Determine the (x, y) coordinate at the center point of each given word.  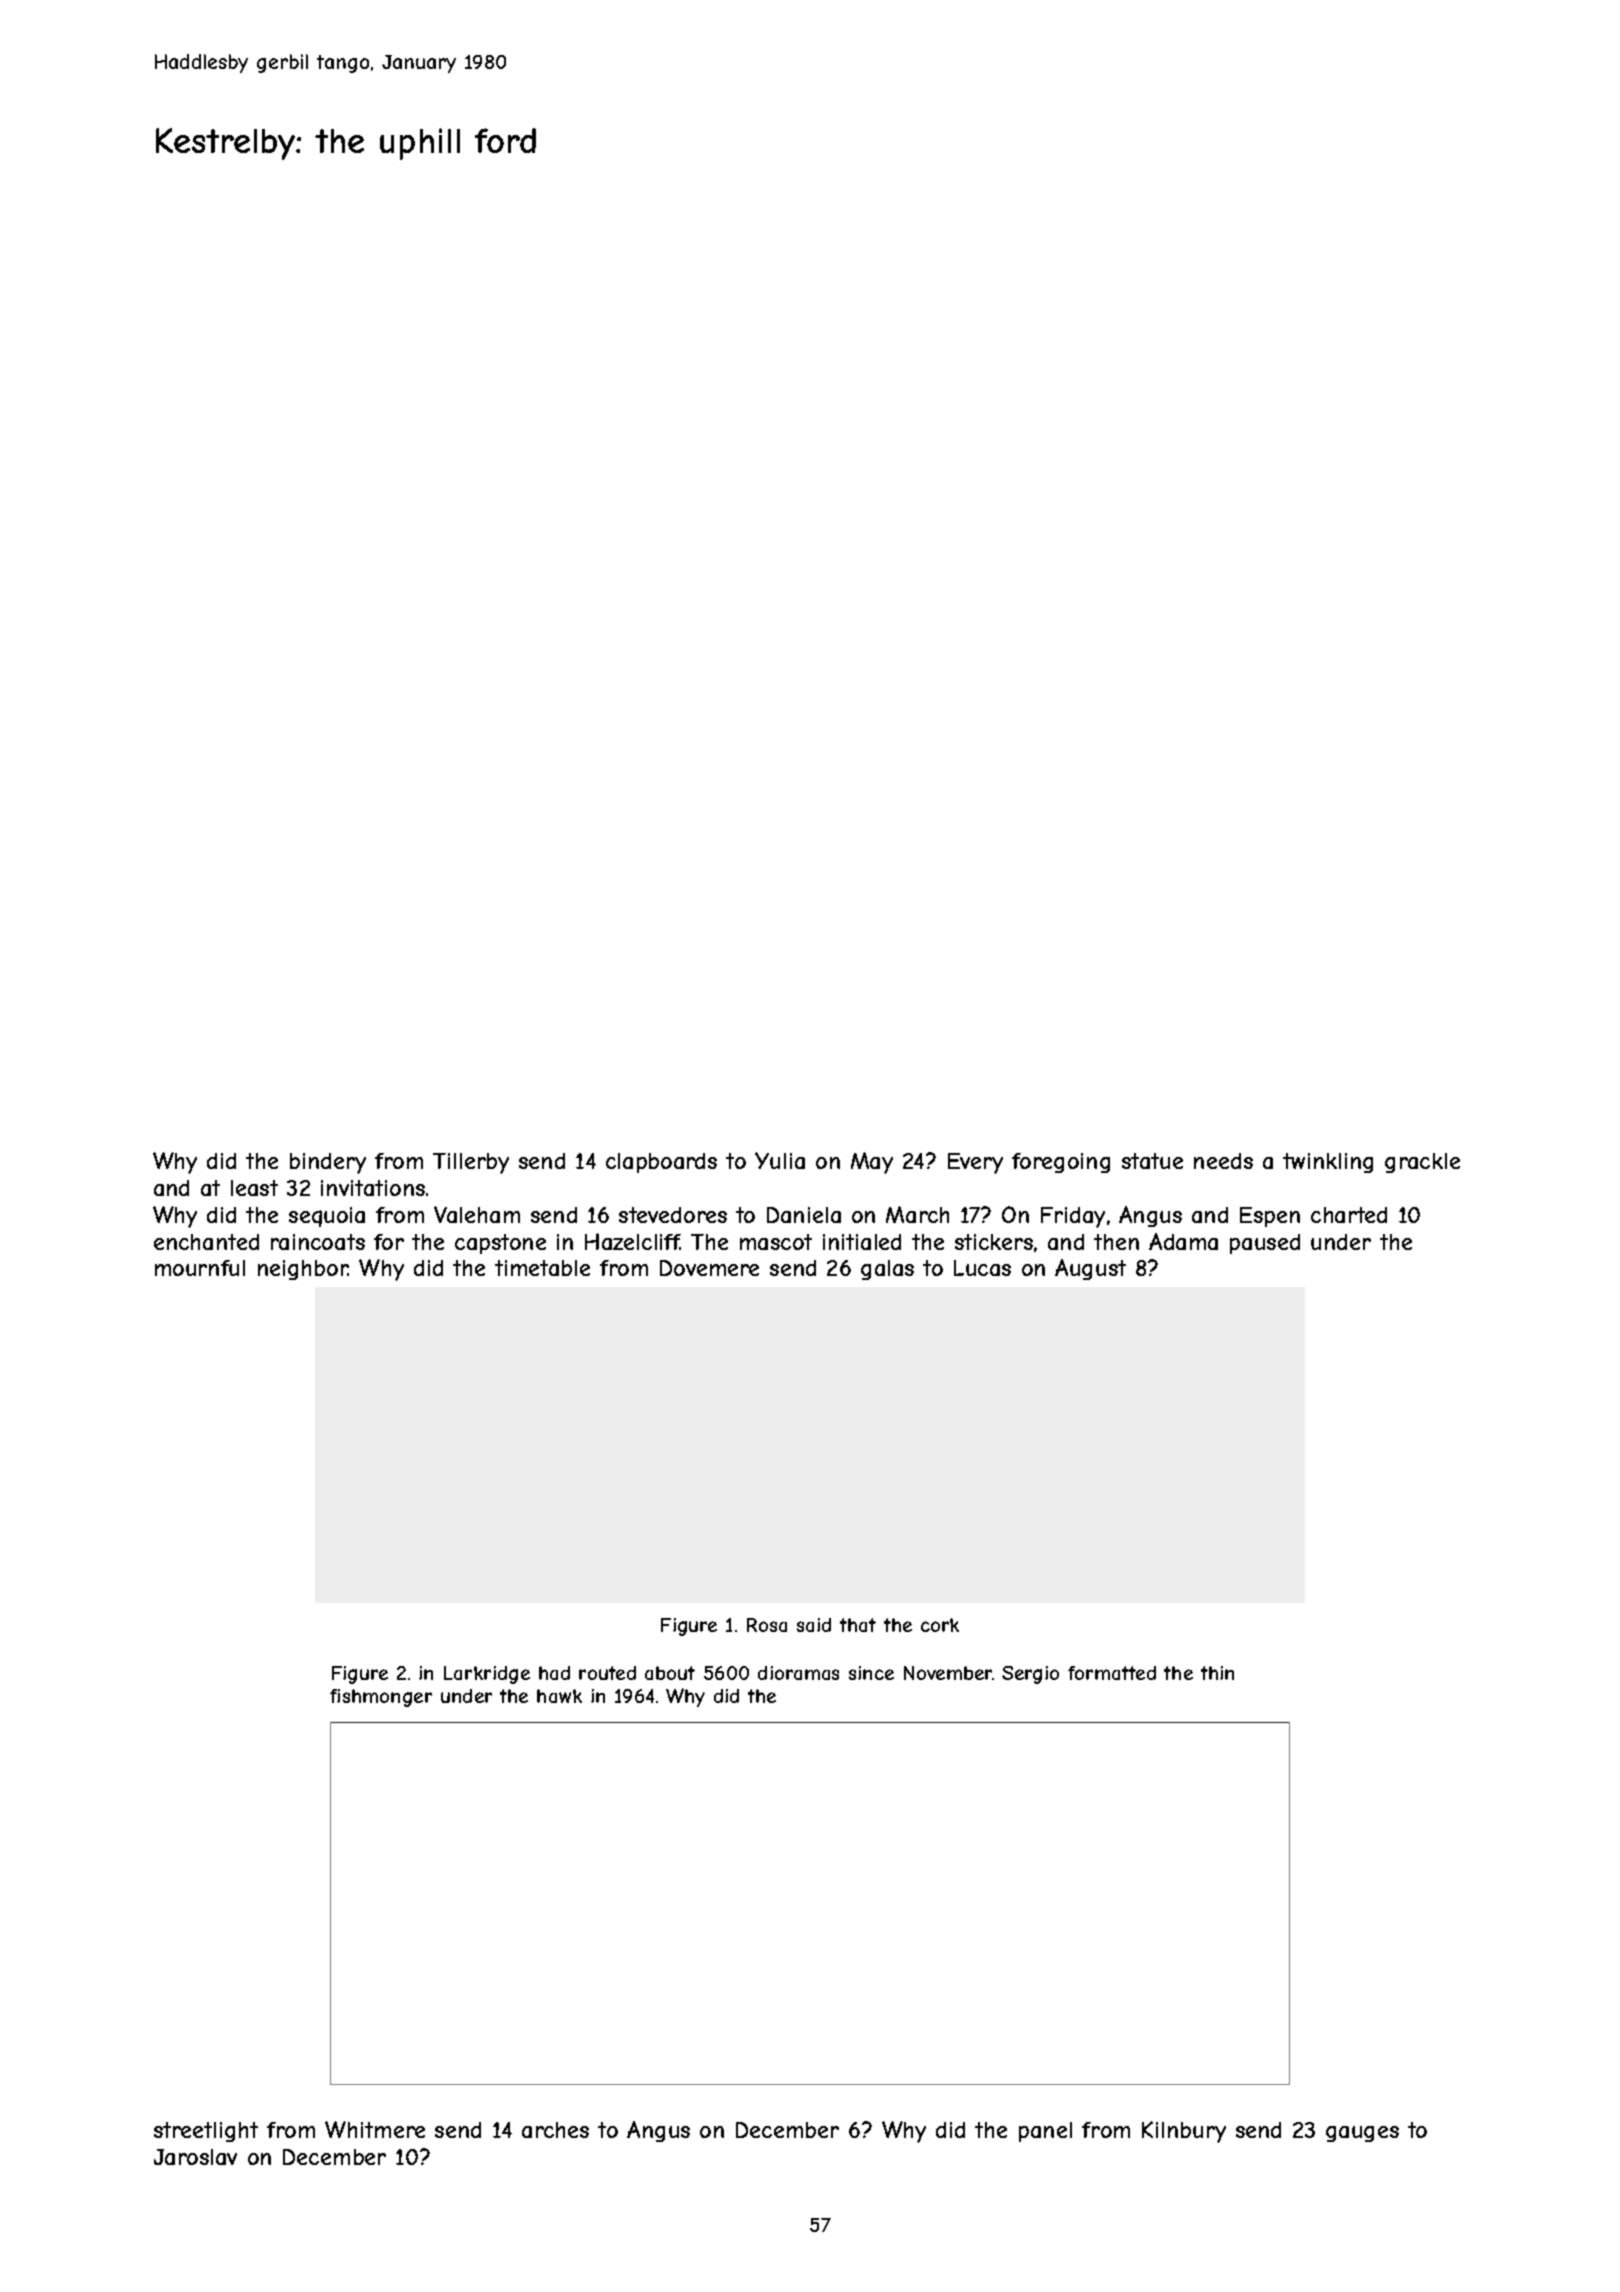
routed (607, 1673)
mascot (776, 1242)
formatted (1112, 1673)
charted (1349, 1215)
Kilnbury (1184, 2132)
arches (555, 2130)
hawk (559, 1696)
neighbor (303, 1270)
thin (1217, 1673)
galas (887, 1270)
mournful (200, 1268)
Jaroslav (195, 2157)
